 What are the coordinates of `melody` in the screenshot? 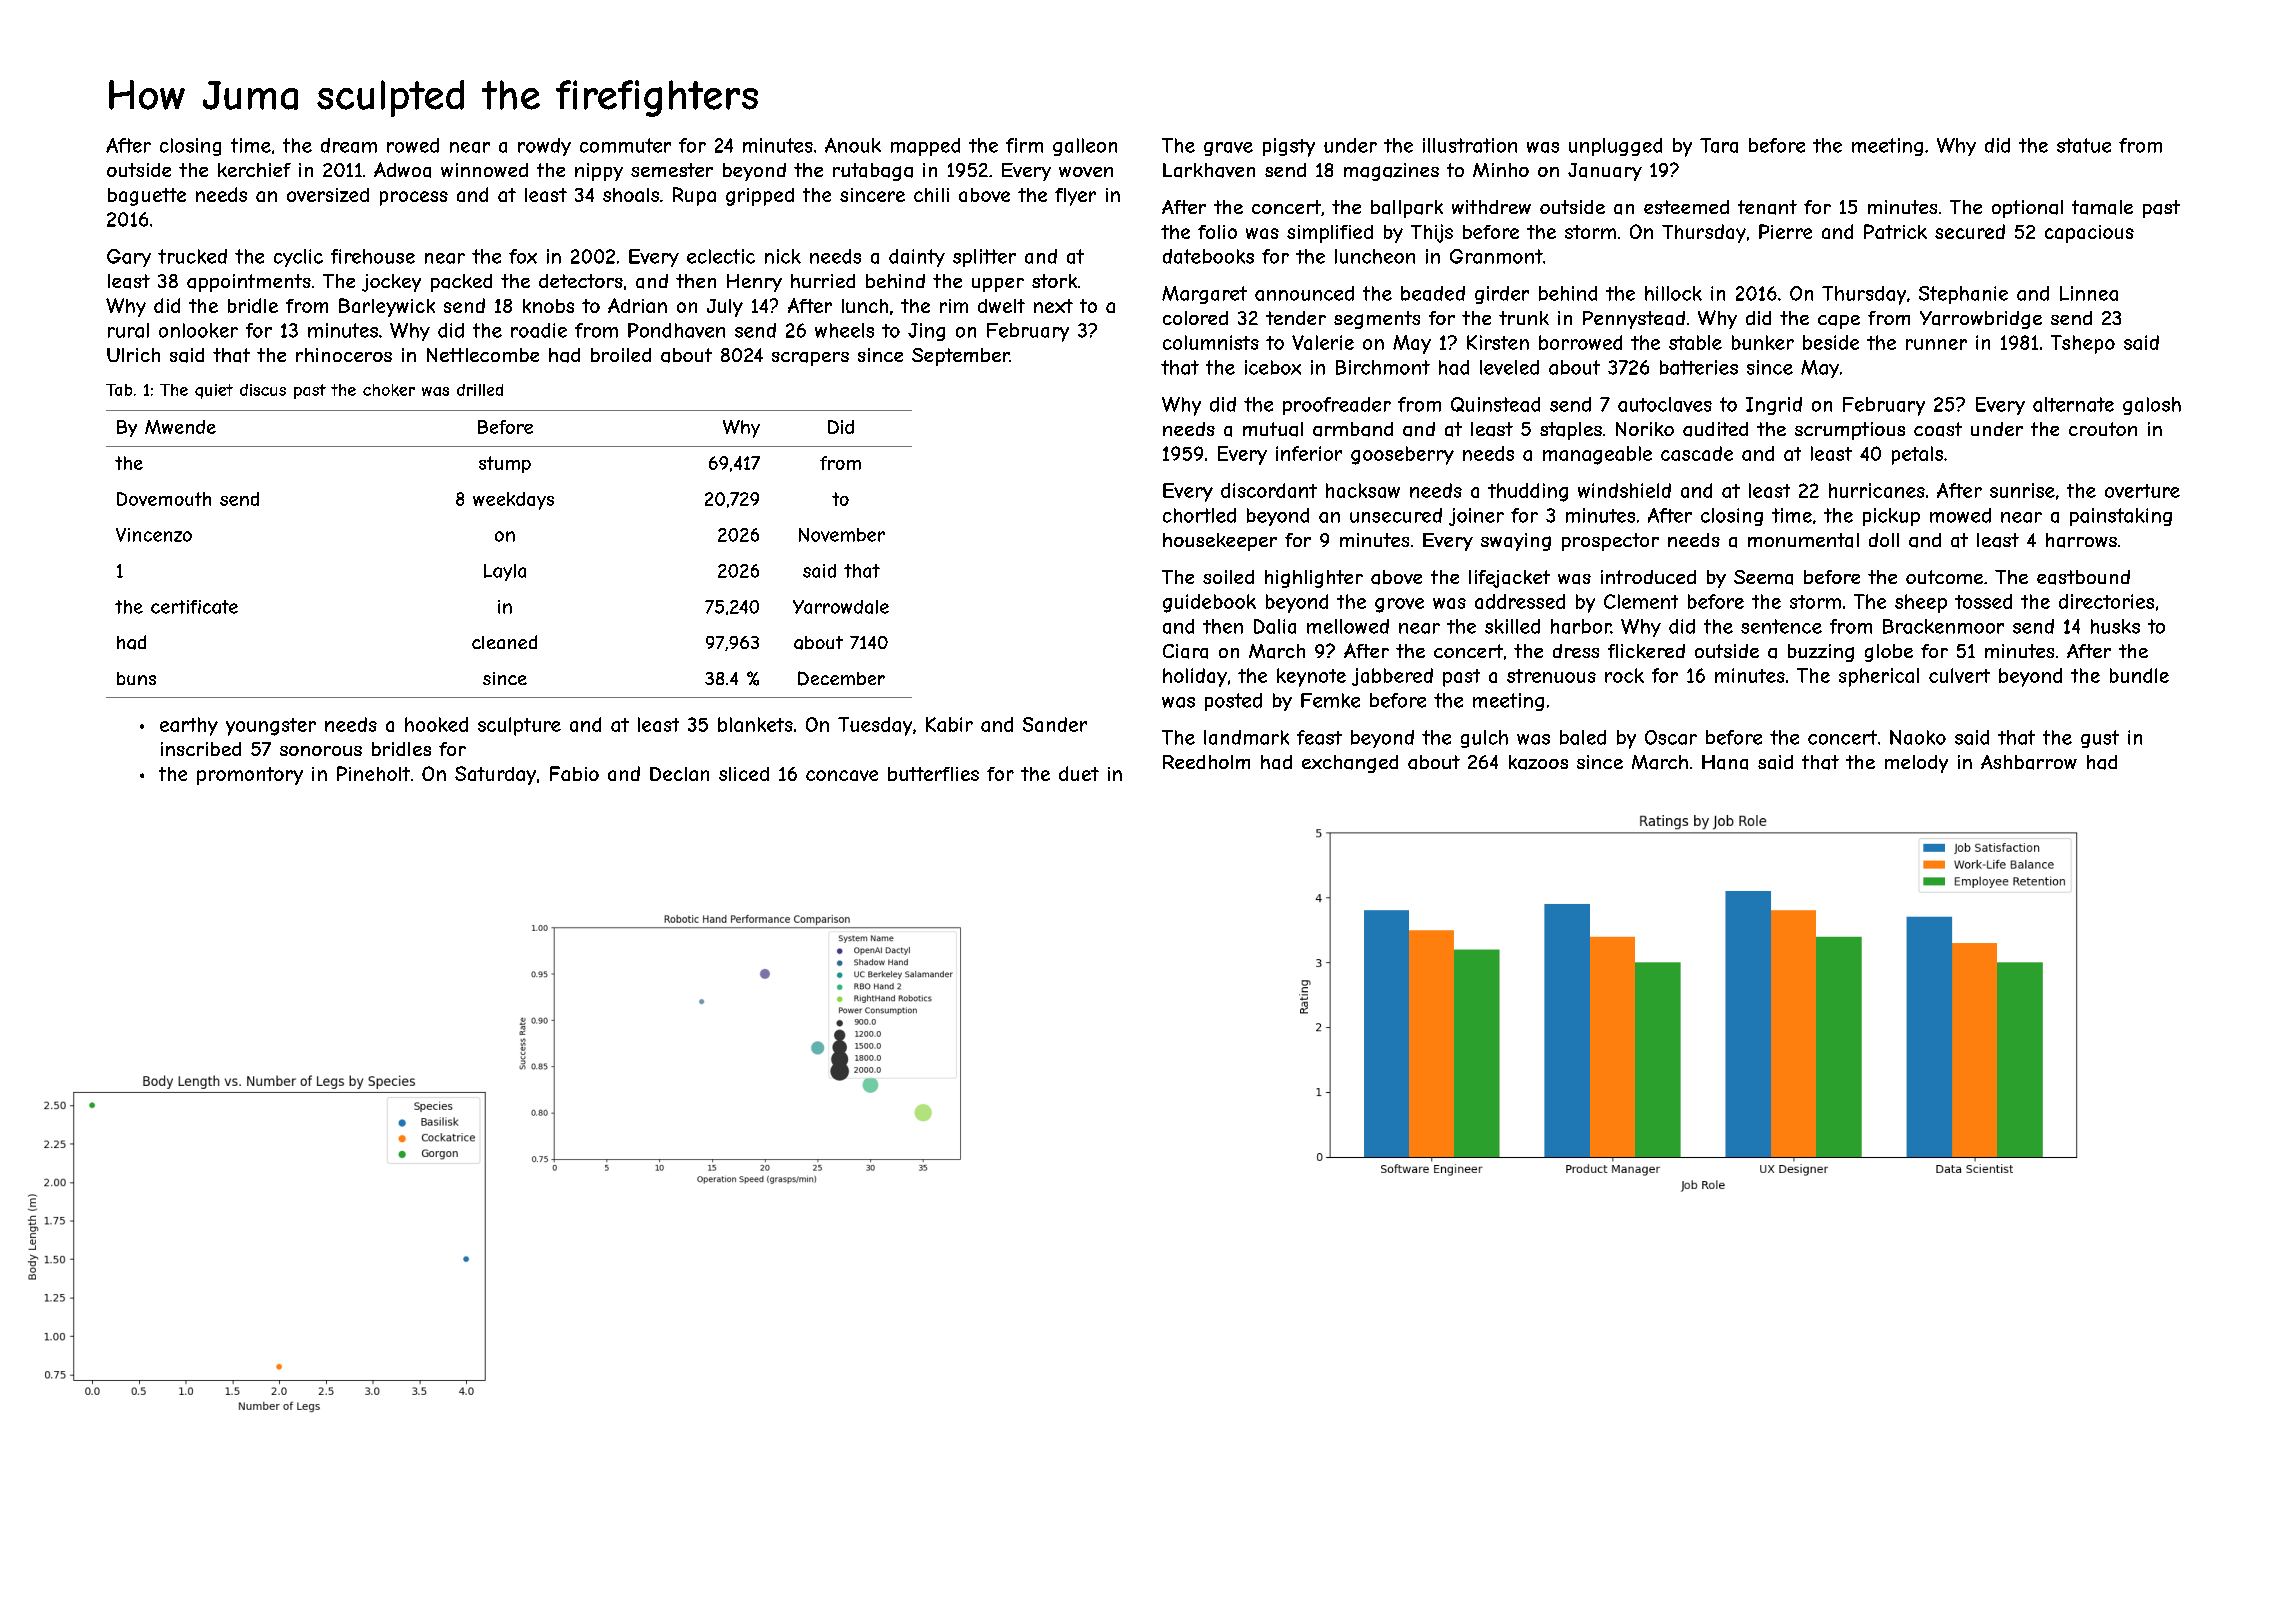 It's located at (1916, 764).
